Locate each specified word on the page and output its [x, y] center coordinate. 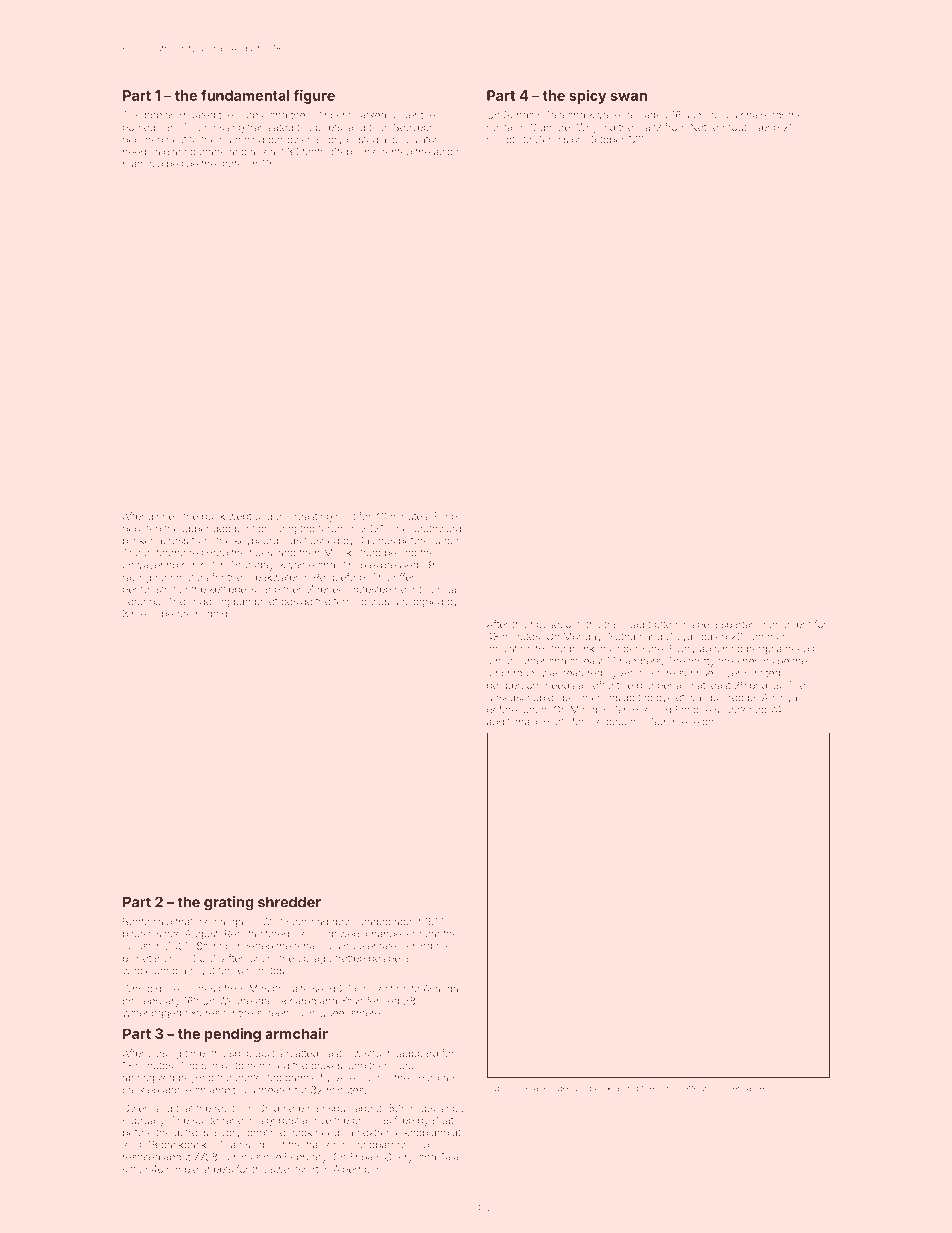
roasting [313, 517]
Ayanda [440, 990]
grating [228, 903]
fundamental [245, 95]
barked [370, 115]
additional [509, 722]
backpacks [186, 1145]
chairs [755, 115]
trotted [663, 624]
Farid [446, 516]
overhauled [745, 1088]
